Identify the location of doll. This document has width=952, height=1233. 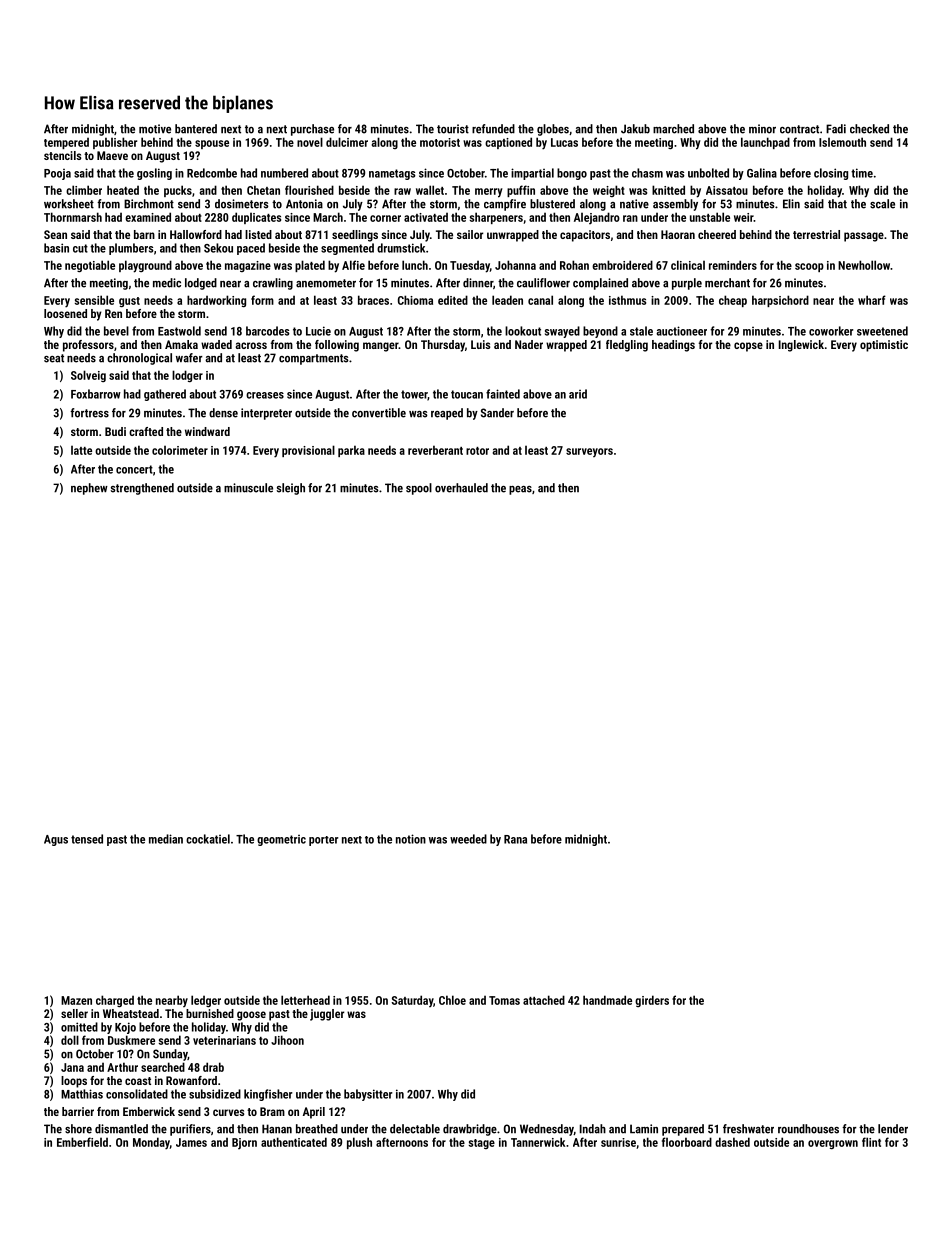
(70, 1040).
